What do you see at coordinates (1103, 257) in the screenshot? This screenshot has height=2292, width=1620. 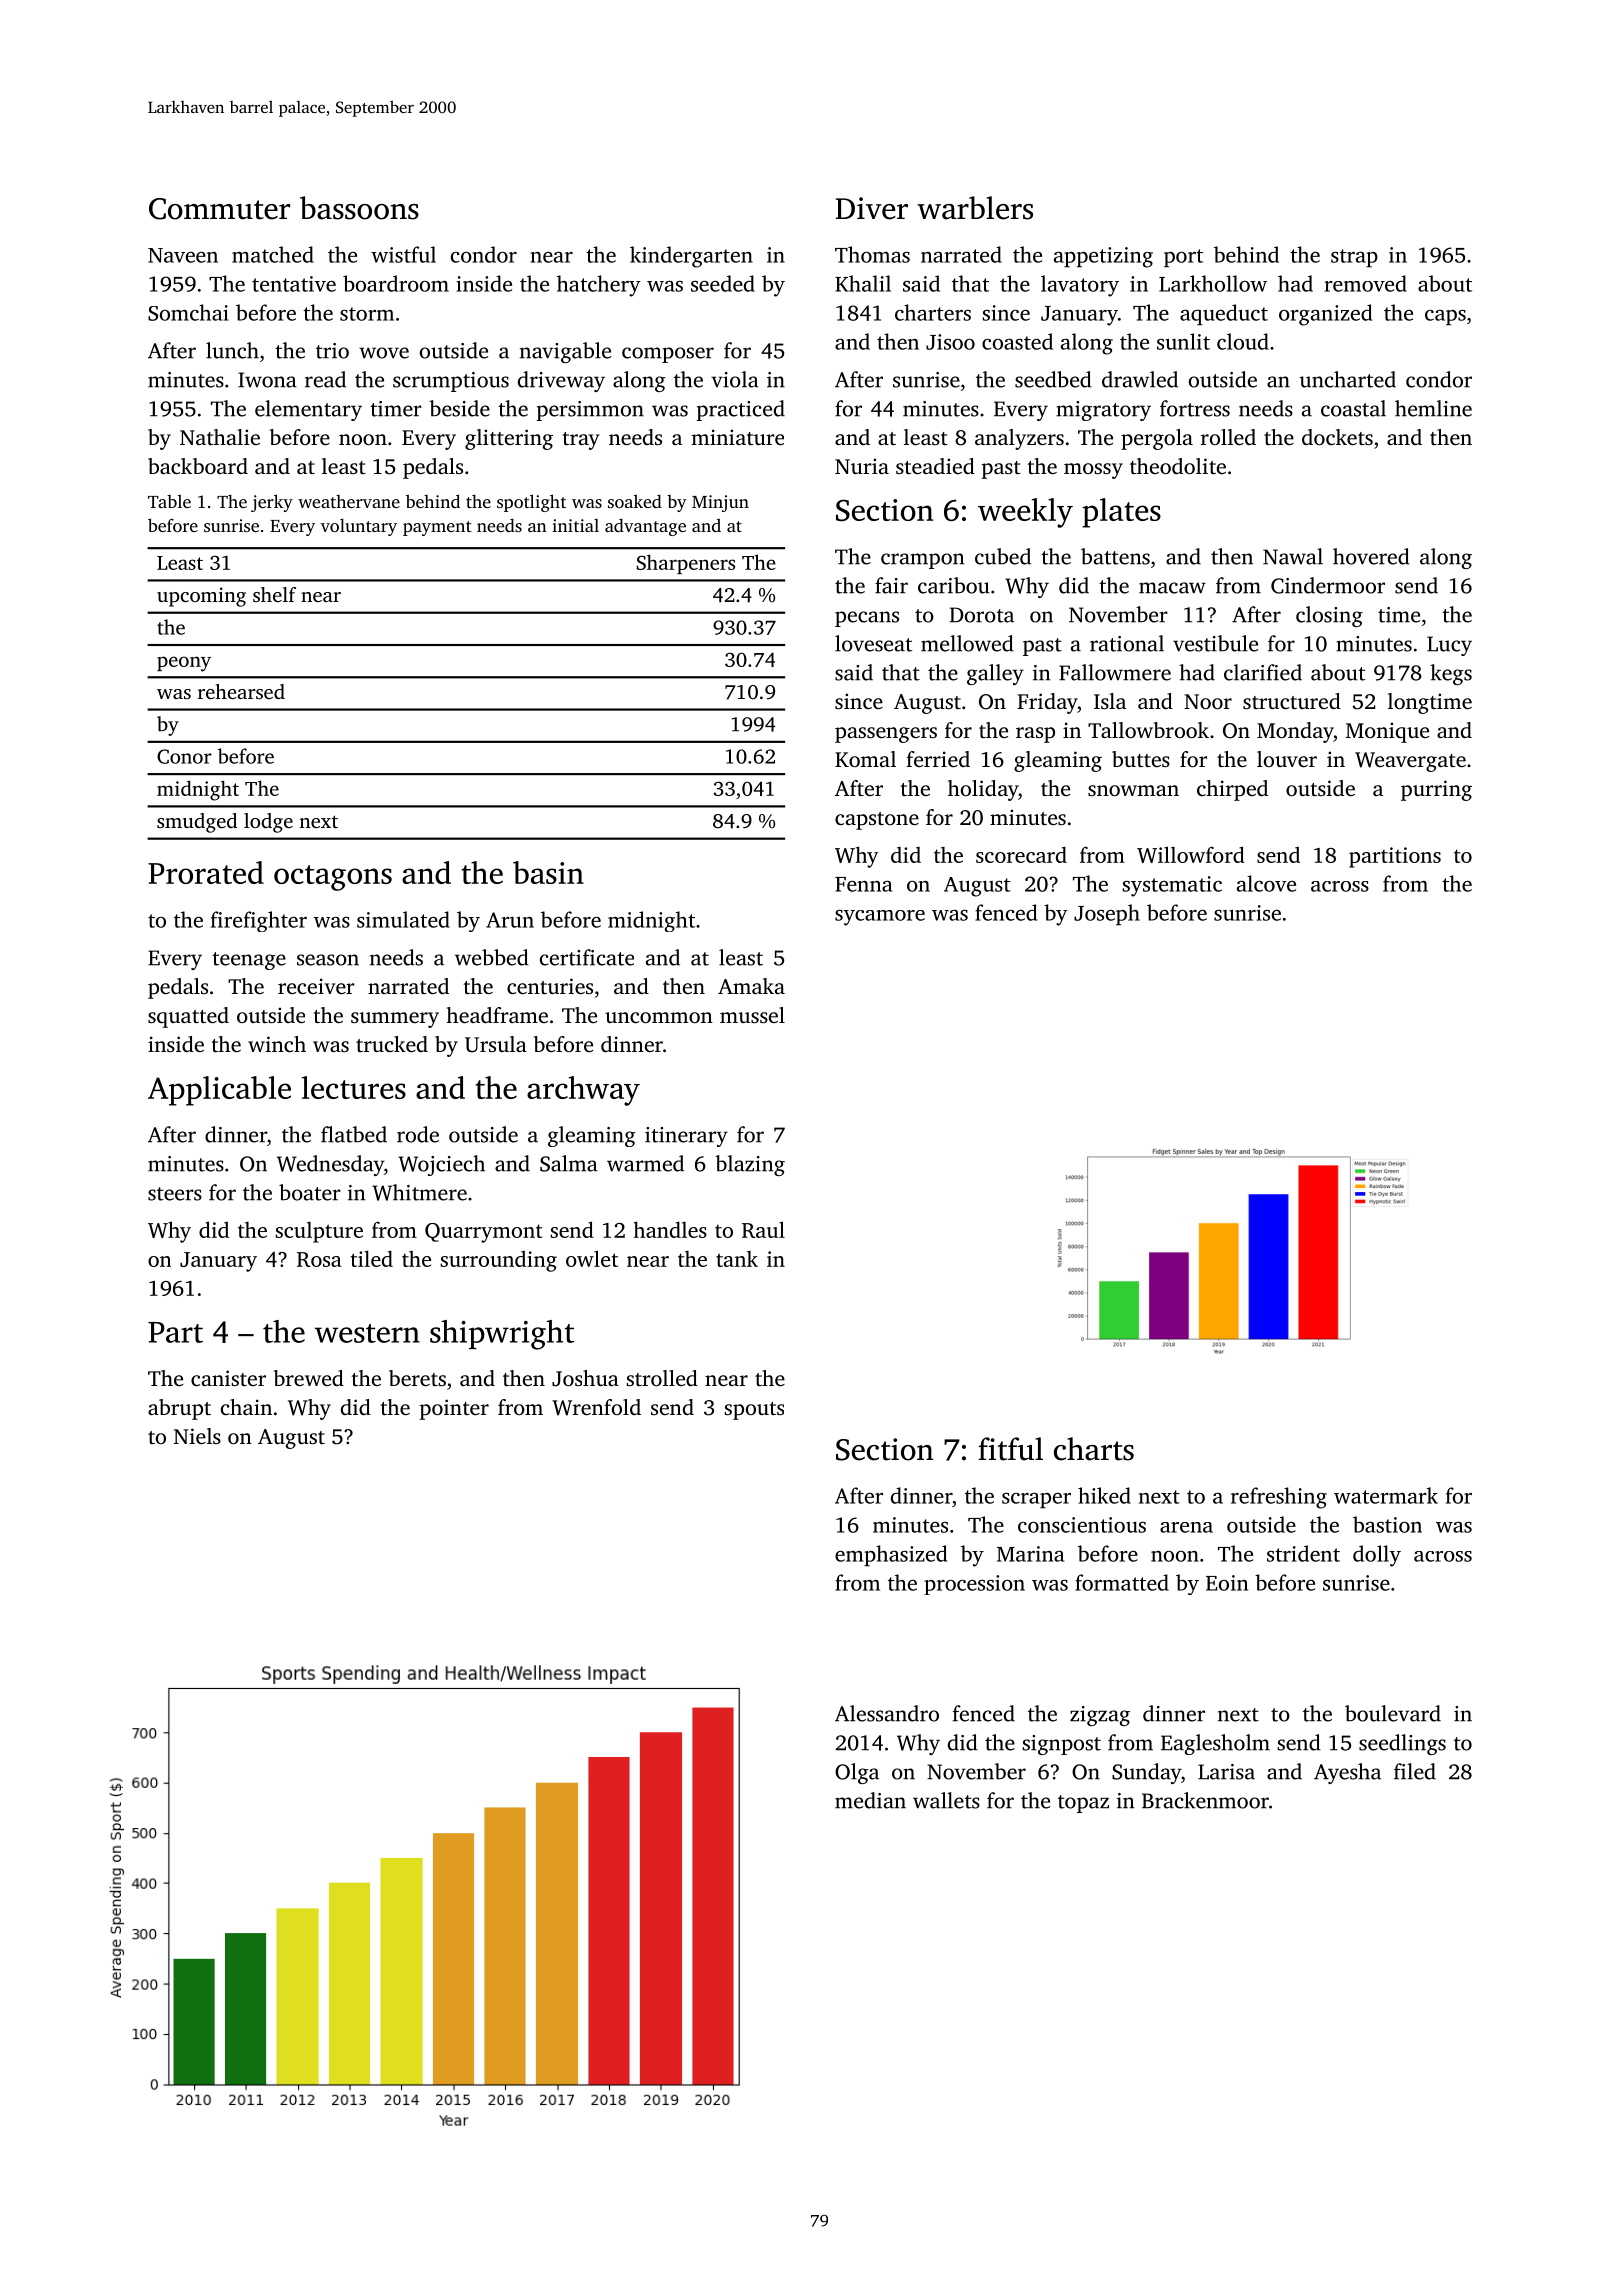 I see `appetizing` at bounding box center [1103, 257].
